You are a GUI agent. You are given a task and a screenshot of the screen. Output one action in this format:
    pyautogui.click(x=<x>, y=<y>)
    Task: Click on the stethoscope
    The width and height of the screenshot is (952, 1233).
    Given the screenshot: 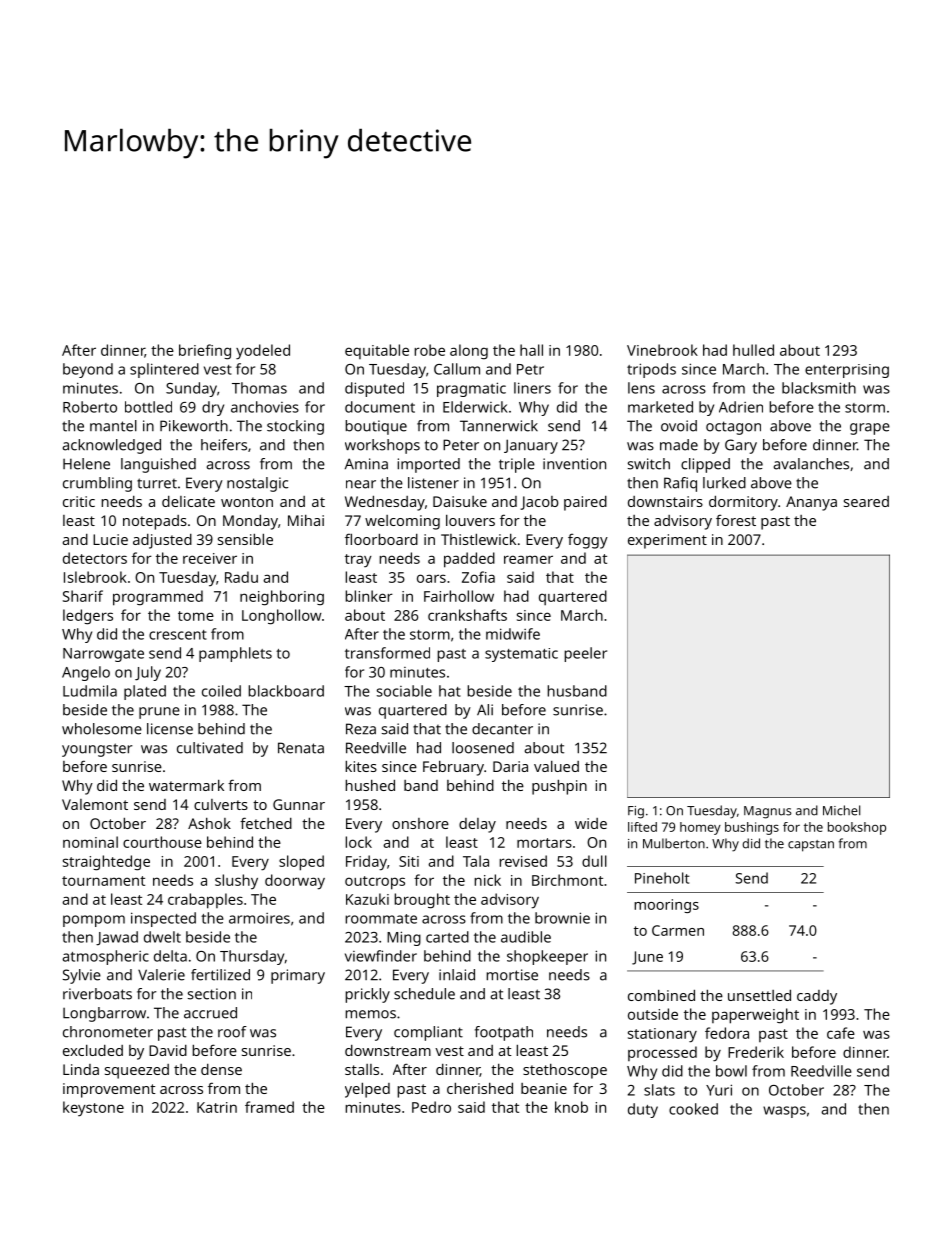 What is the action you would take?
    pyautogui.click(x=565, y=1071)
